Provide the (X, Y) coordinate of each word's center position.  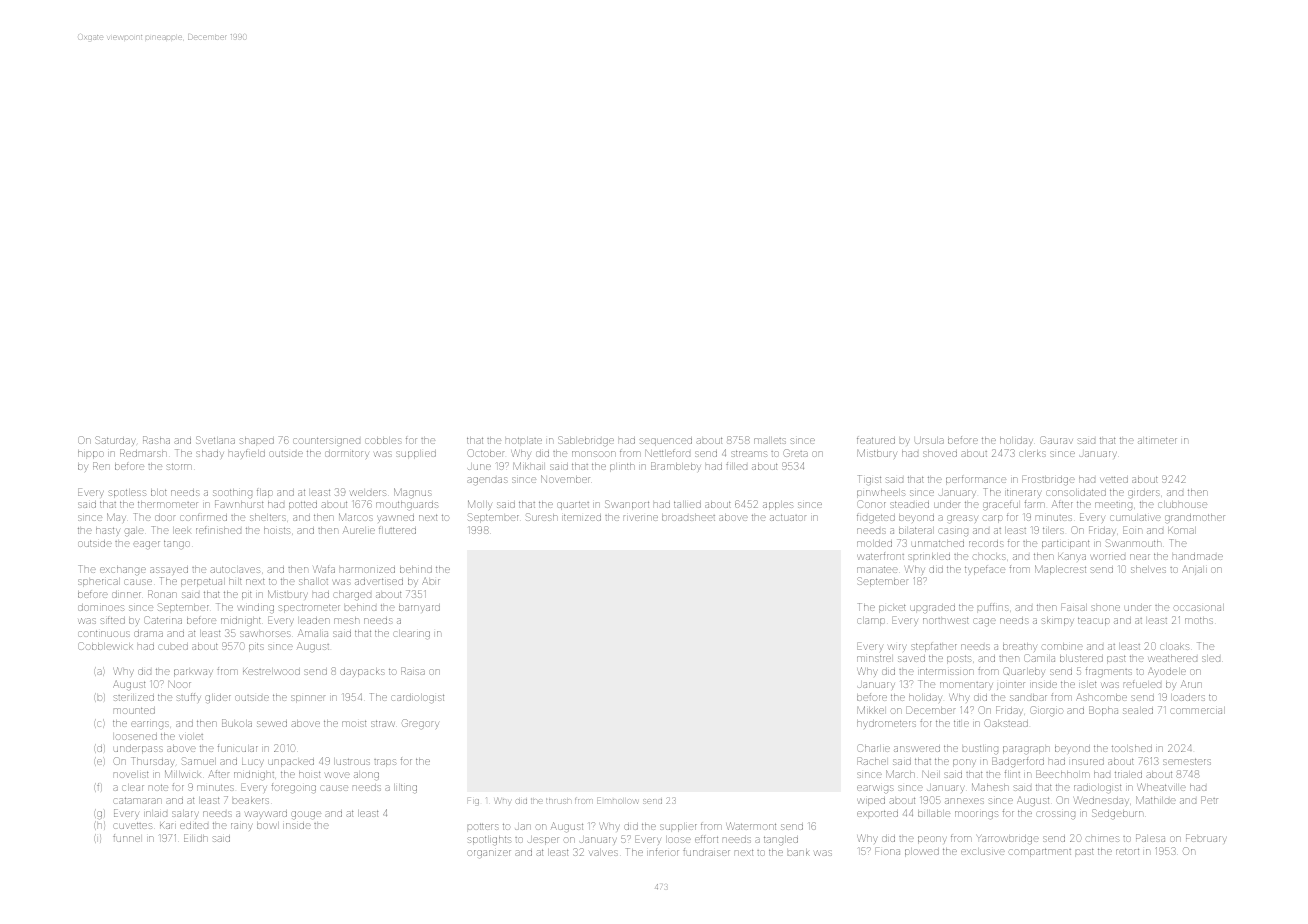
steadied (909, 504)
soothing (232, 493)
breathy (1020, 647)
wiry (897, 648)
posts (959, 659)
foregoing (294, 787)
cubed (173, 646)
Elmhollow (617, 801)
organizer (489, 853)
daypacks (362, 672)
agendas (487, 480)
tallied (687, 504)
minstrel (874, 658)
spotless (127, 493)
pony (964, 763)
